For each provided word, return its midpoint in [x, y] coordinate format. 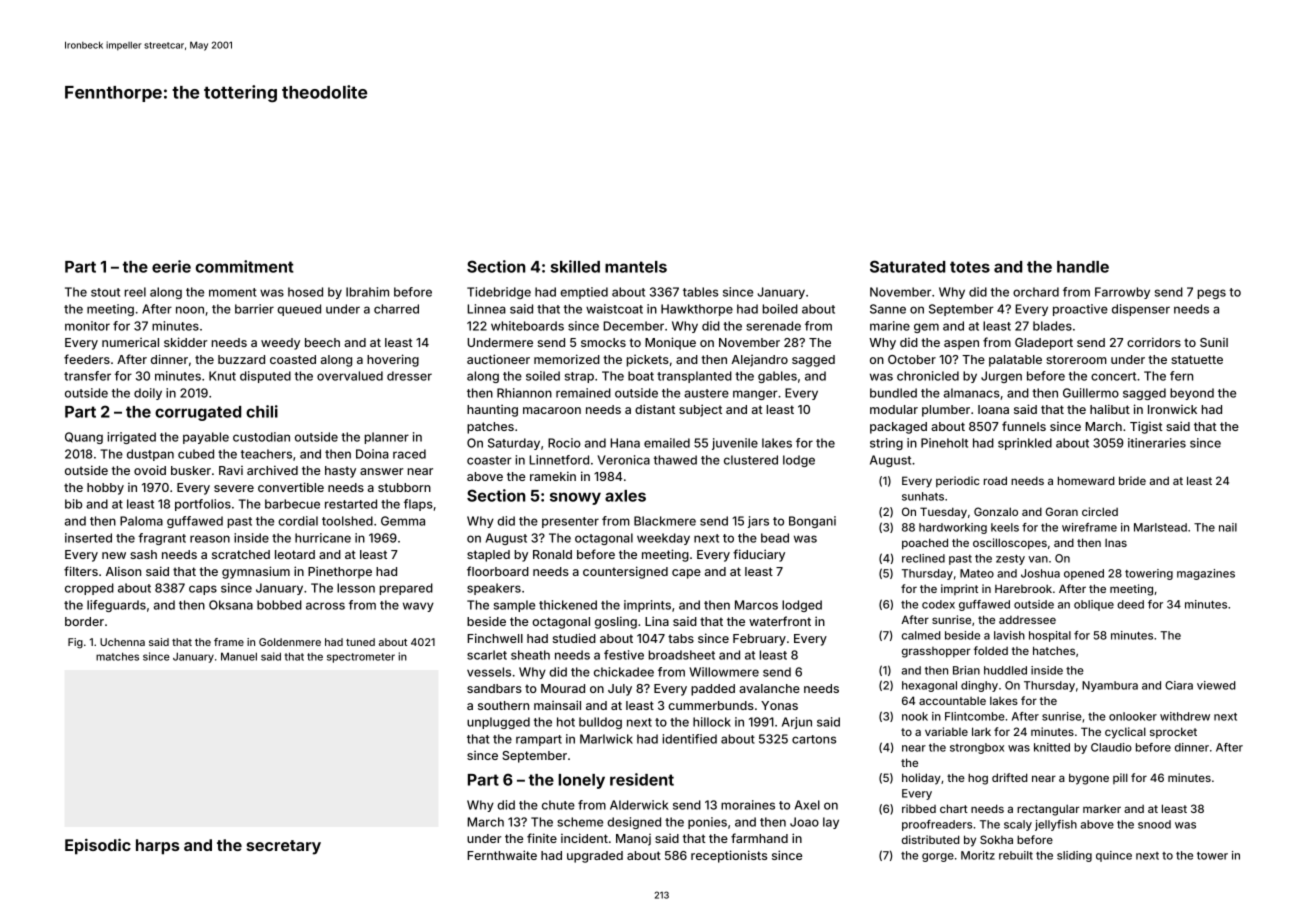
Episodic [98, 846]
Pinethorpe [340, 572]
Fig [75, 643]
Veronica [624, 460]
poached [925, 544]
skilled [575, 266]
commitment [245, 266]
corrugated [198, 413]
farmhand [759, 838]
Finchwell [495, 638]
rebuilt [1016, 855]
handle [1083, 267]
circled [1100, 511]
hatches [1054, 650]
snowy [575, 498]
